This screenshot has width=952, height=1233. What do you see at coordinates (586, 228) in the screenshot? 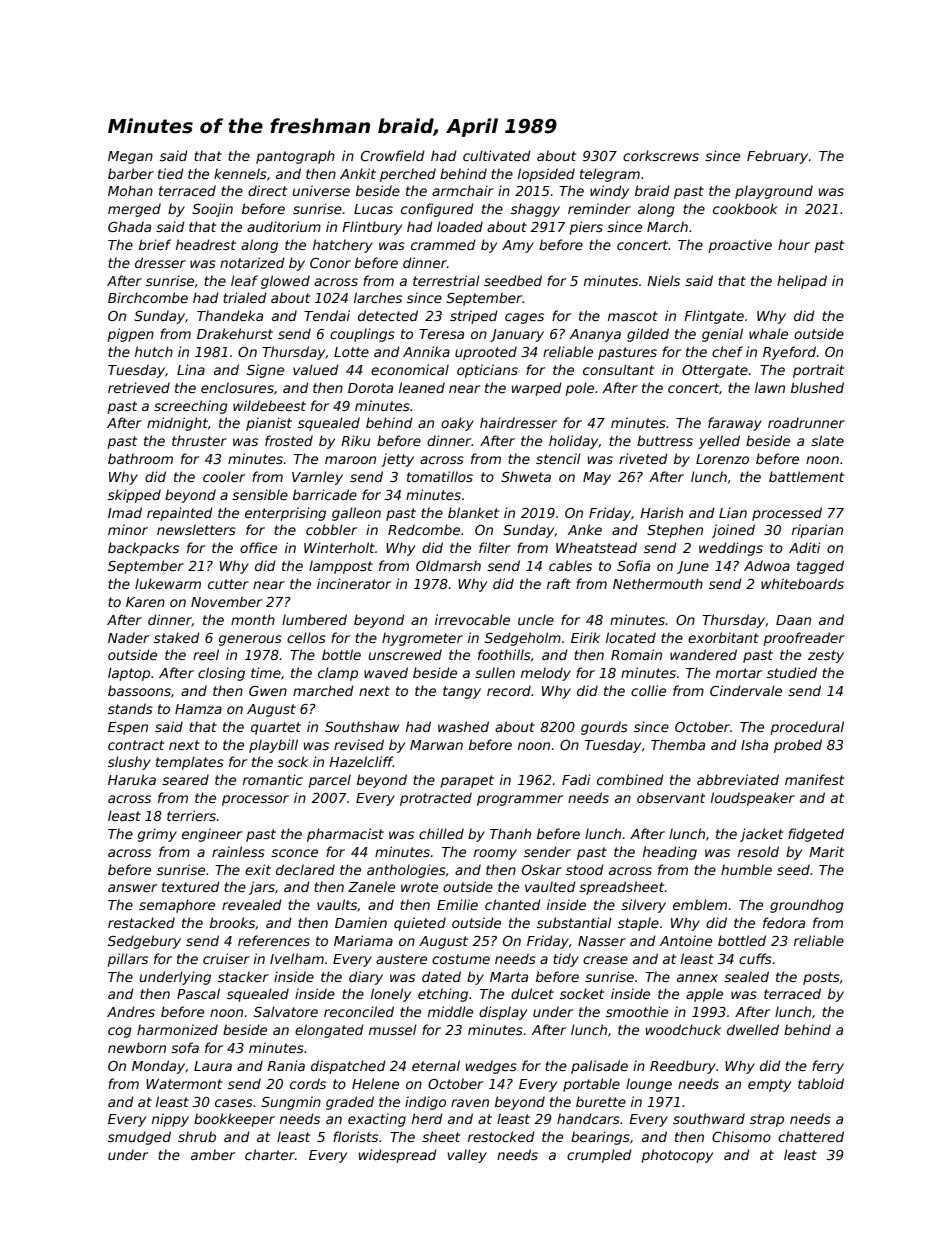
I see `piers` at bounding box center [586, 228].
